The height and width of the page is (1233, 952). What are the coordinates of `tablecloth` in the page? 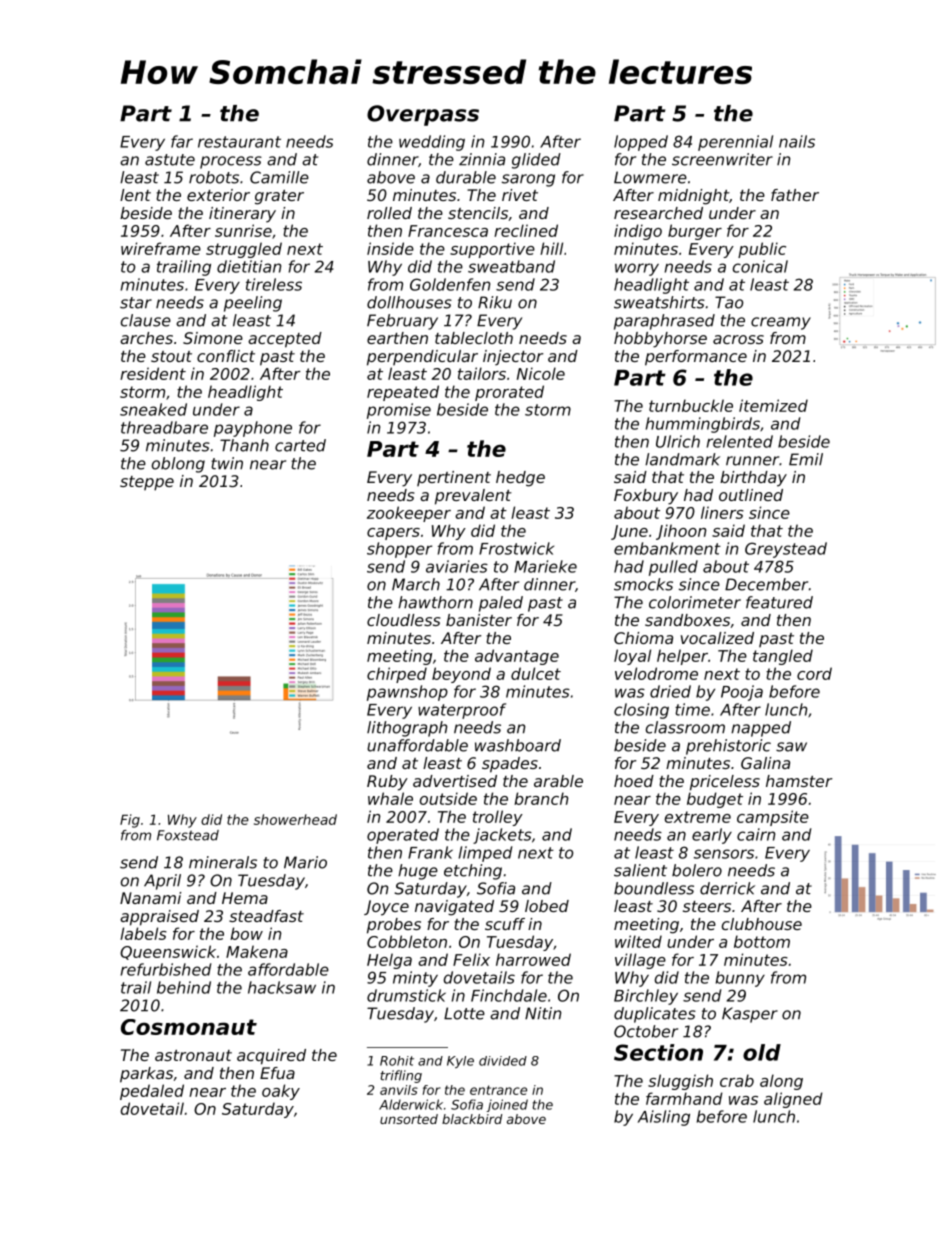 It's located at (474, 338).
